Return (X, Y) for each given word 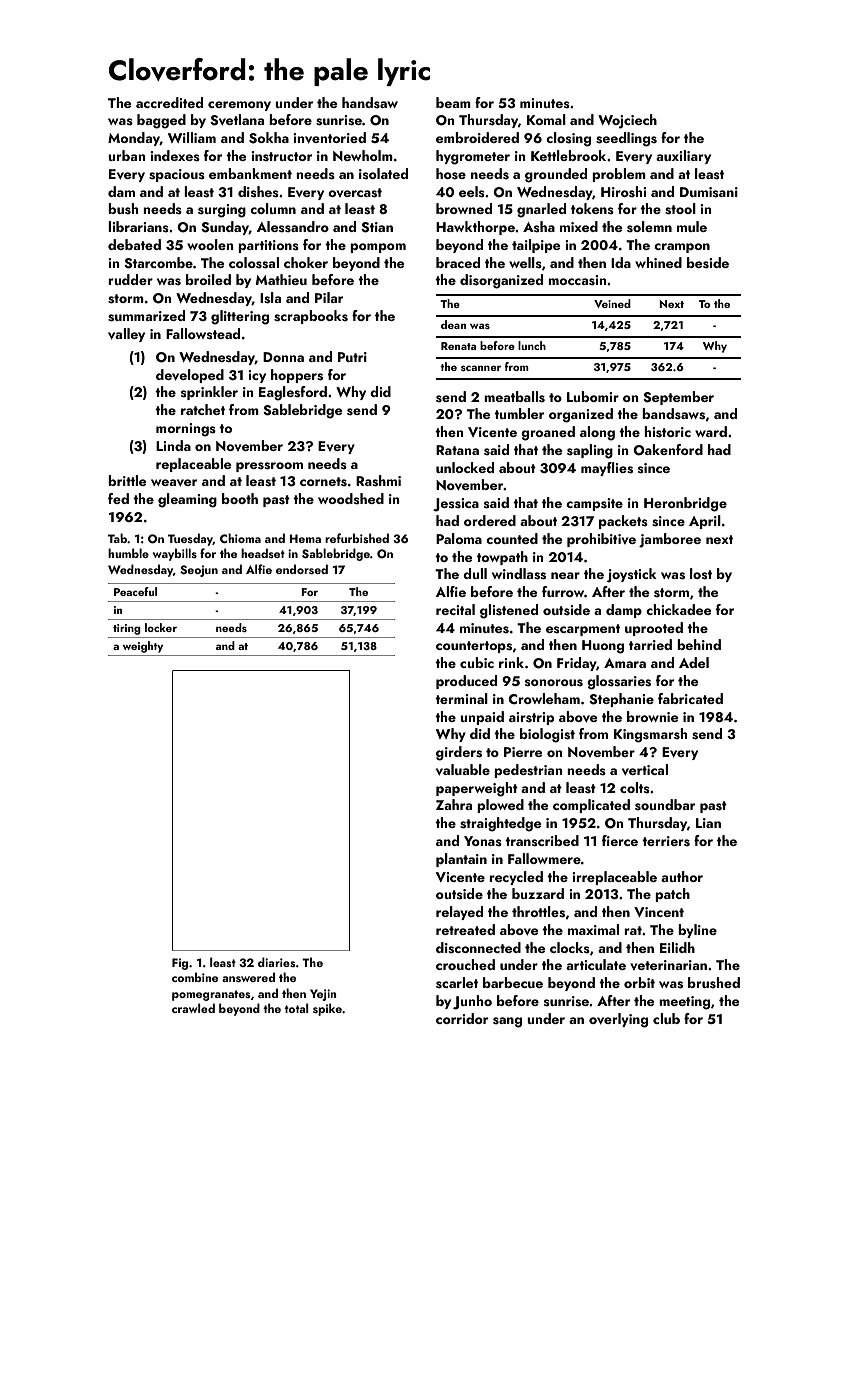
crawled (193, 1008)
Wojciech (627, 121)
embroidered (477, 137)
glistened (509, 611)
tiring (127, 629)
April (705, 522)
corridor (462, 1018)
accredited (169, 102)
